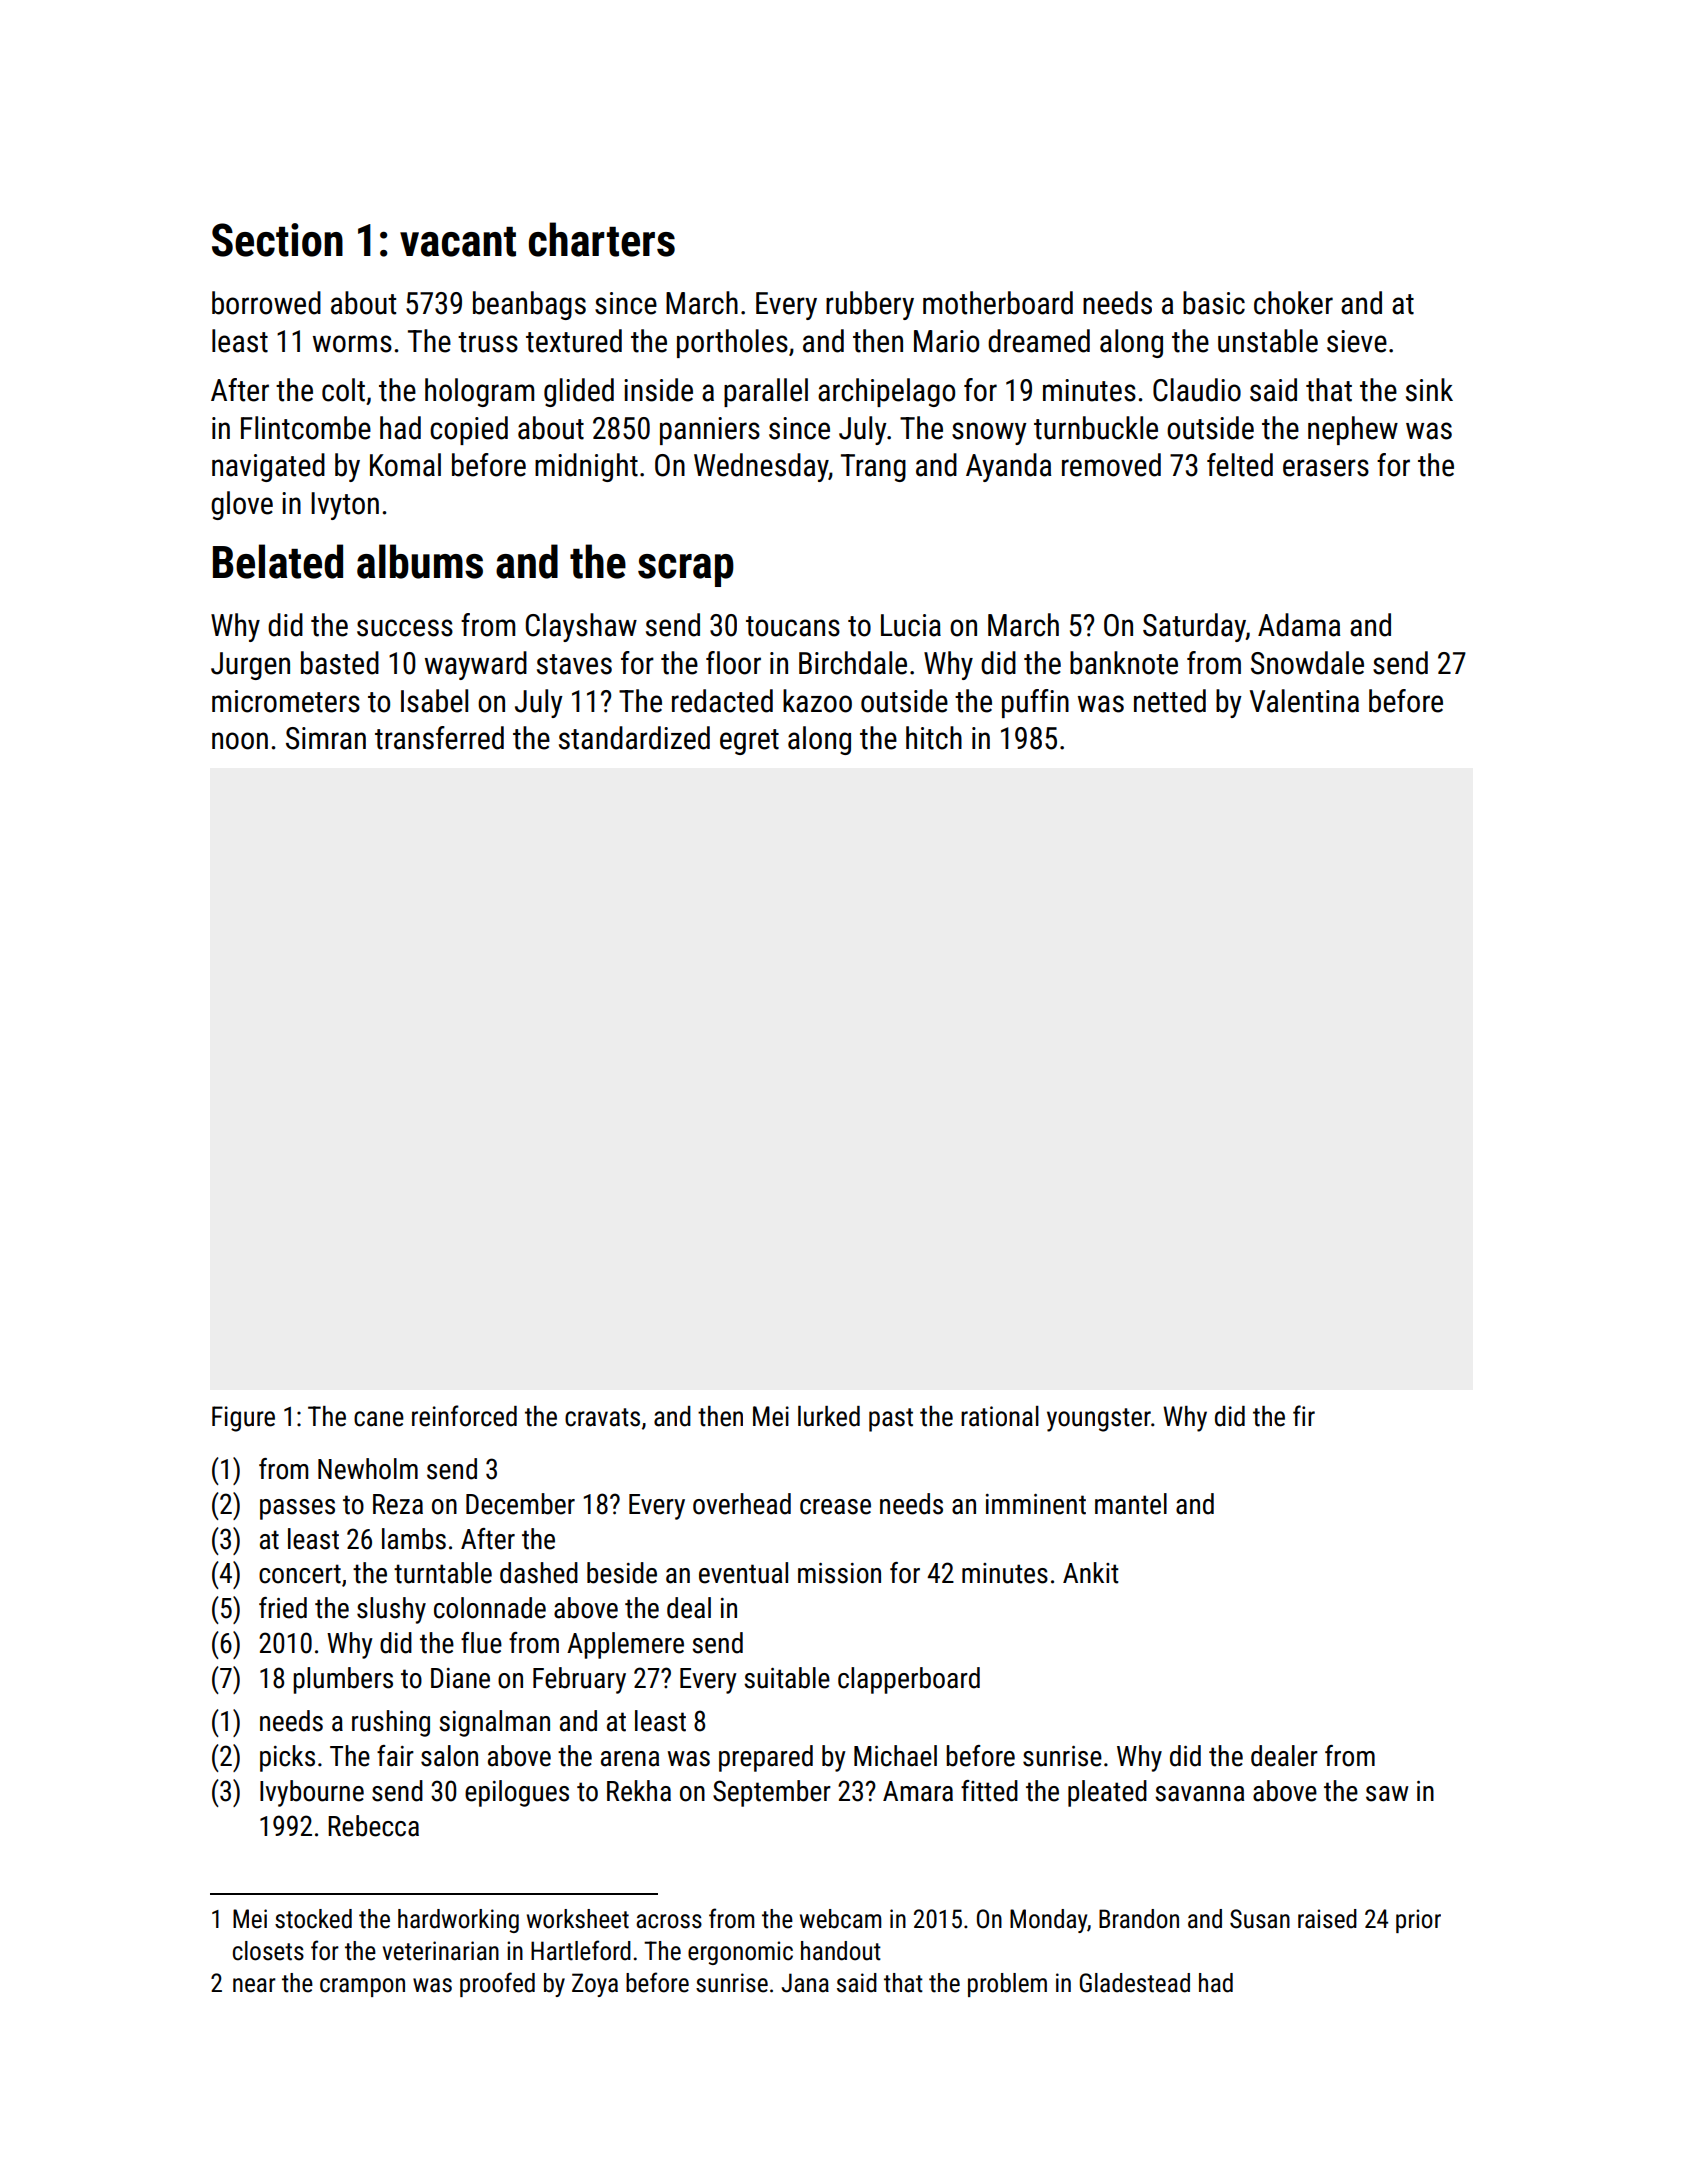 This screenshot has width=1683, height=2178. I want to click on transferred, so click(439, 738).
